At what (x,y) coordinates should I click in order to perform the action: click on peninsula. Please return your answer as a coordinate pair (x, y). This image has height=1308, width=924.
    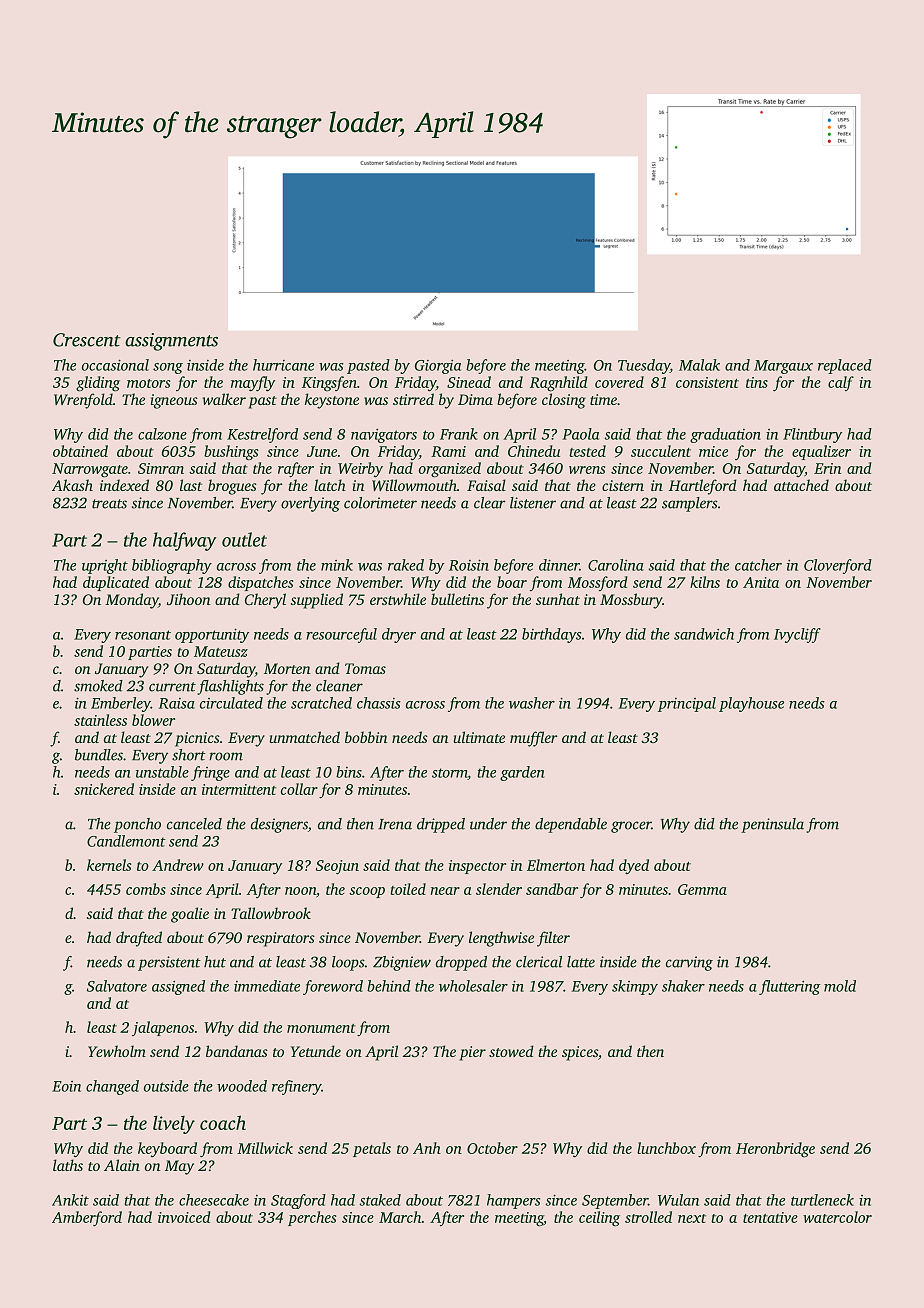
    Looking at the image, I should click on (772, 825).
